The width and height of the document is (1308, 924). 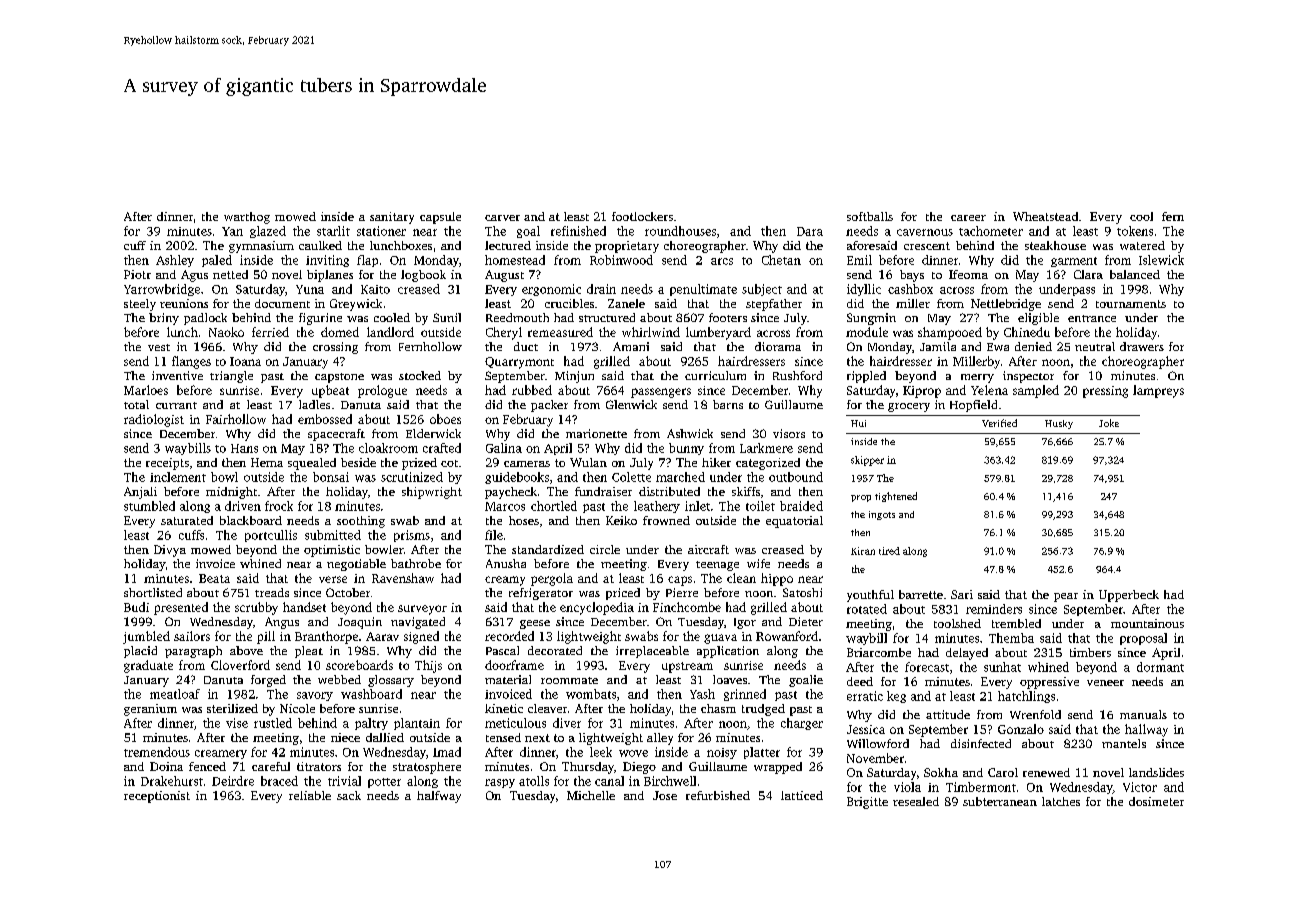 What do you see at coordinates (246, 650) in the document?
I see `above` at bounding box center [246, 650].
